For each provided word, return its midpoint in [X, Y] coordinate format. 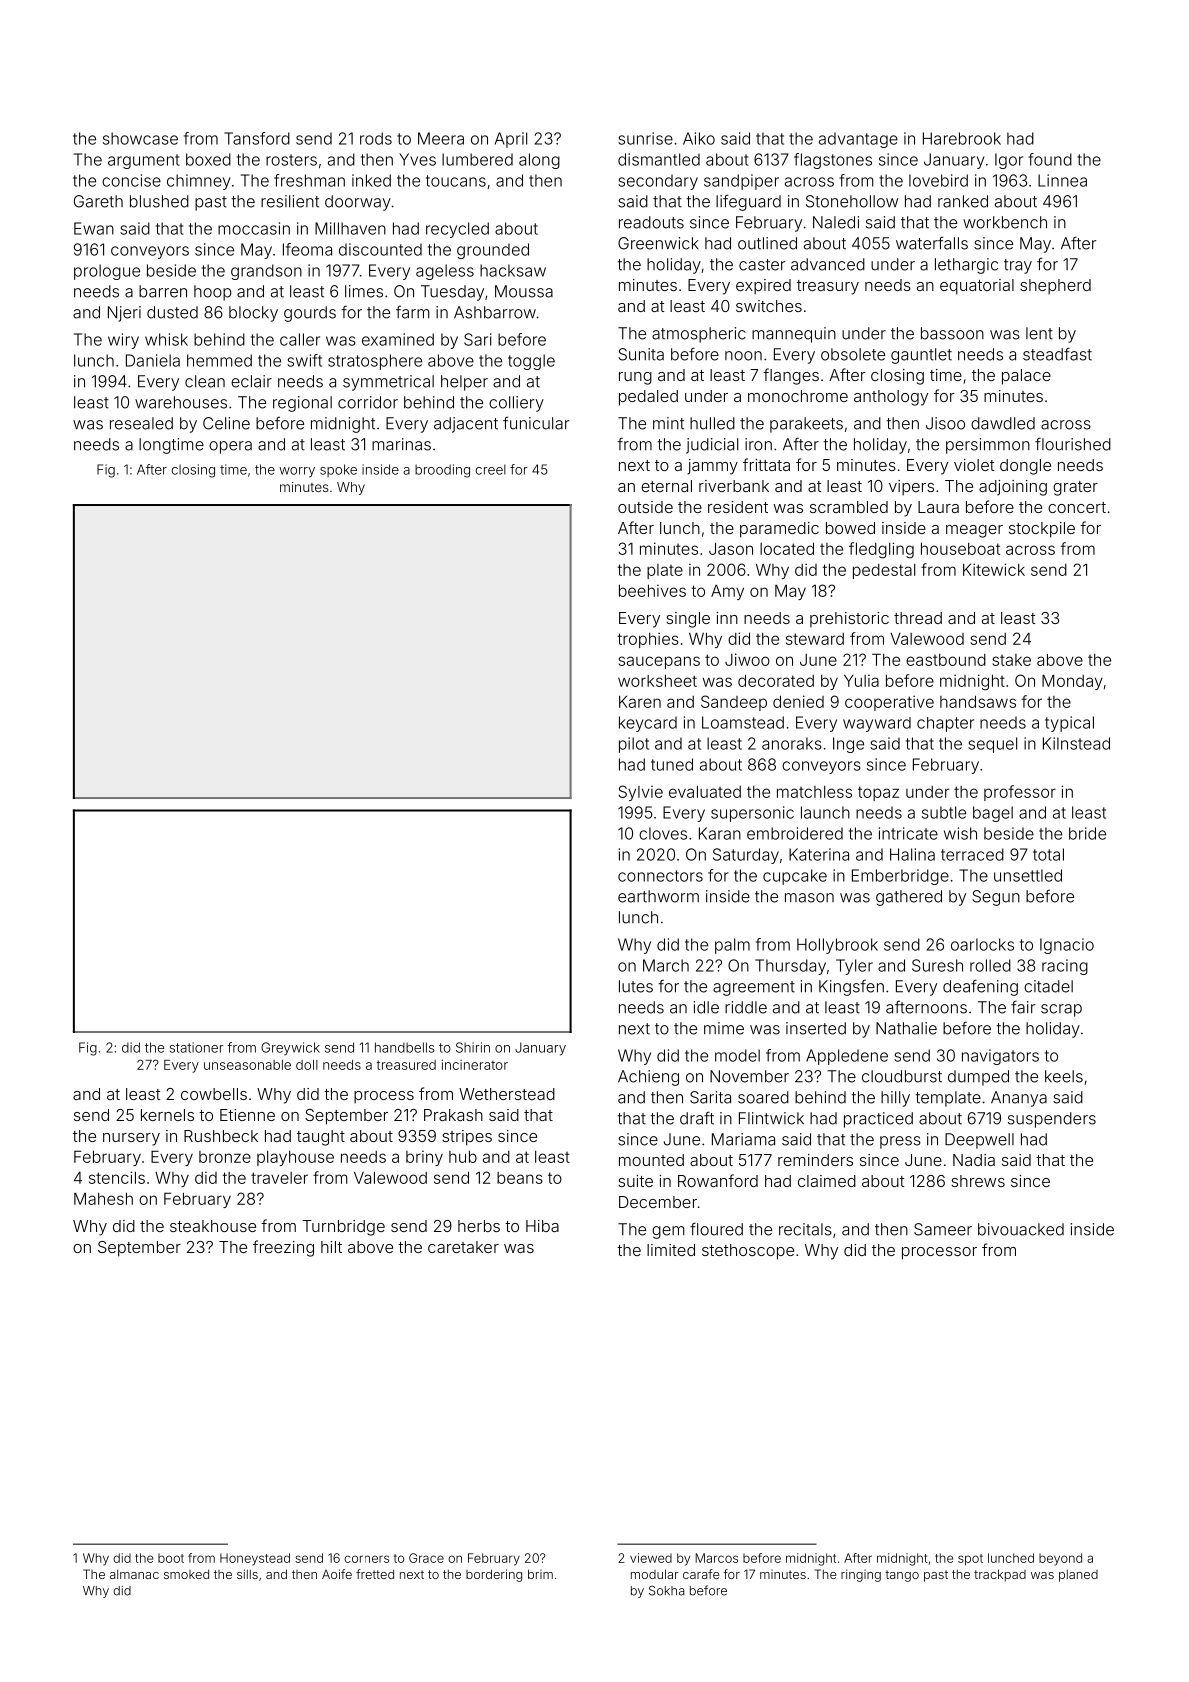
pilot [634, 745]
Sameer [943, 1229]
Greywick [290, 1049]
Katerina [819, 854]
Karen [640, 702]
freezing [283, 1248]
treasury [828, 287]
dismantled [659, 159]
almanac [134, 1574]
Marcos [716, 1558]
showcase [140, 138]
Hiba [542, 1226]
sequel [992, 745]
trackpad [1000, 1575]
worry [297, 472]
